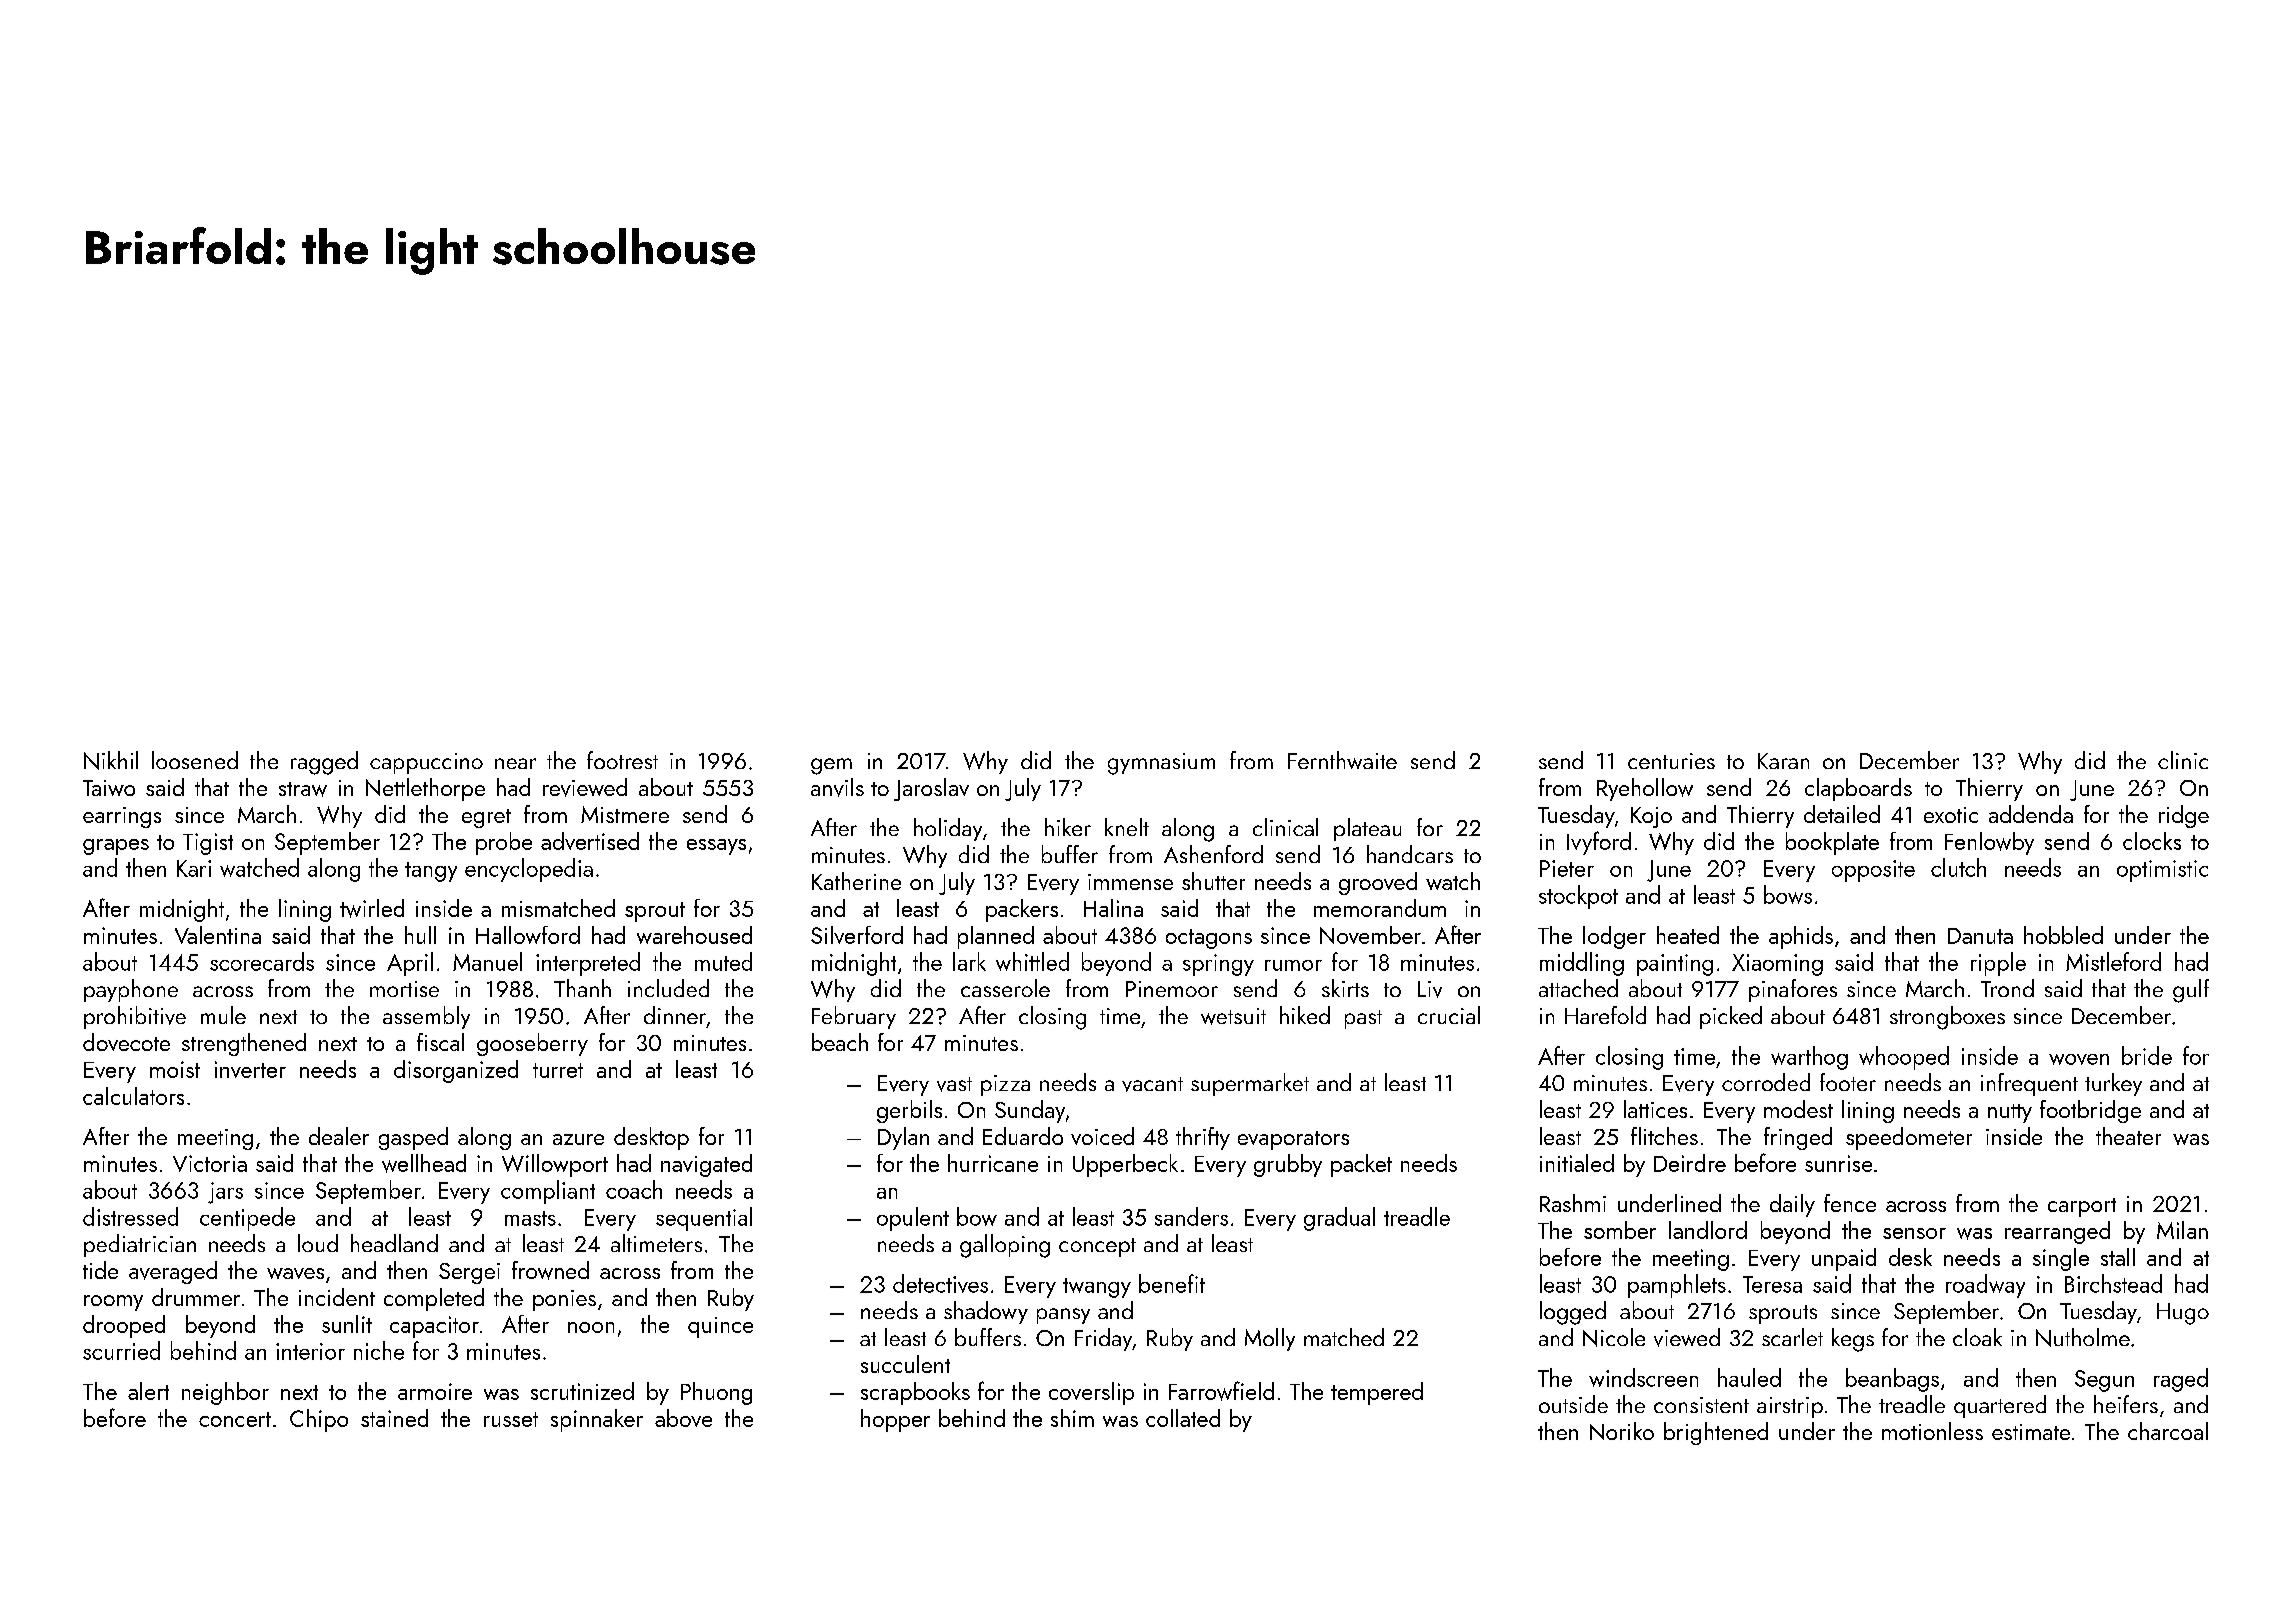  Describe the element at coordinates (1582, 964) in the document. I see `middling` at that location.
